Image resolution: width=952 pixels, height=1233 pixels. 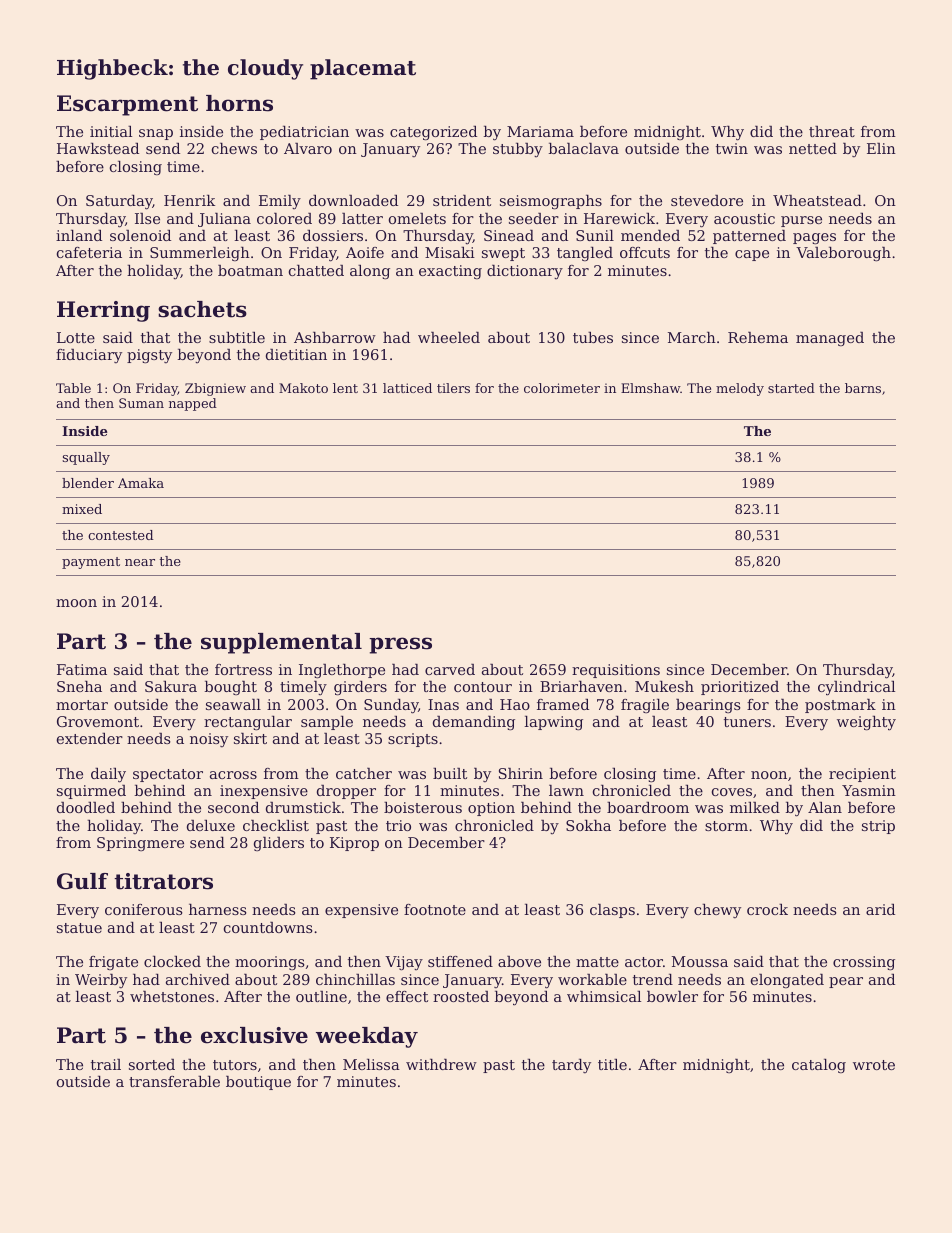 What do you see at coordinates (571, 1066) in the page?
I see `tardy` at bounding box center [571, 1066].
